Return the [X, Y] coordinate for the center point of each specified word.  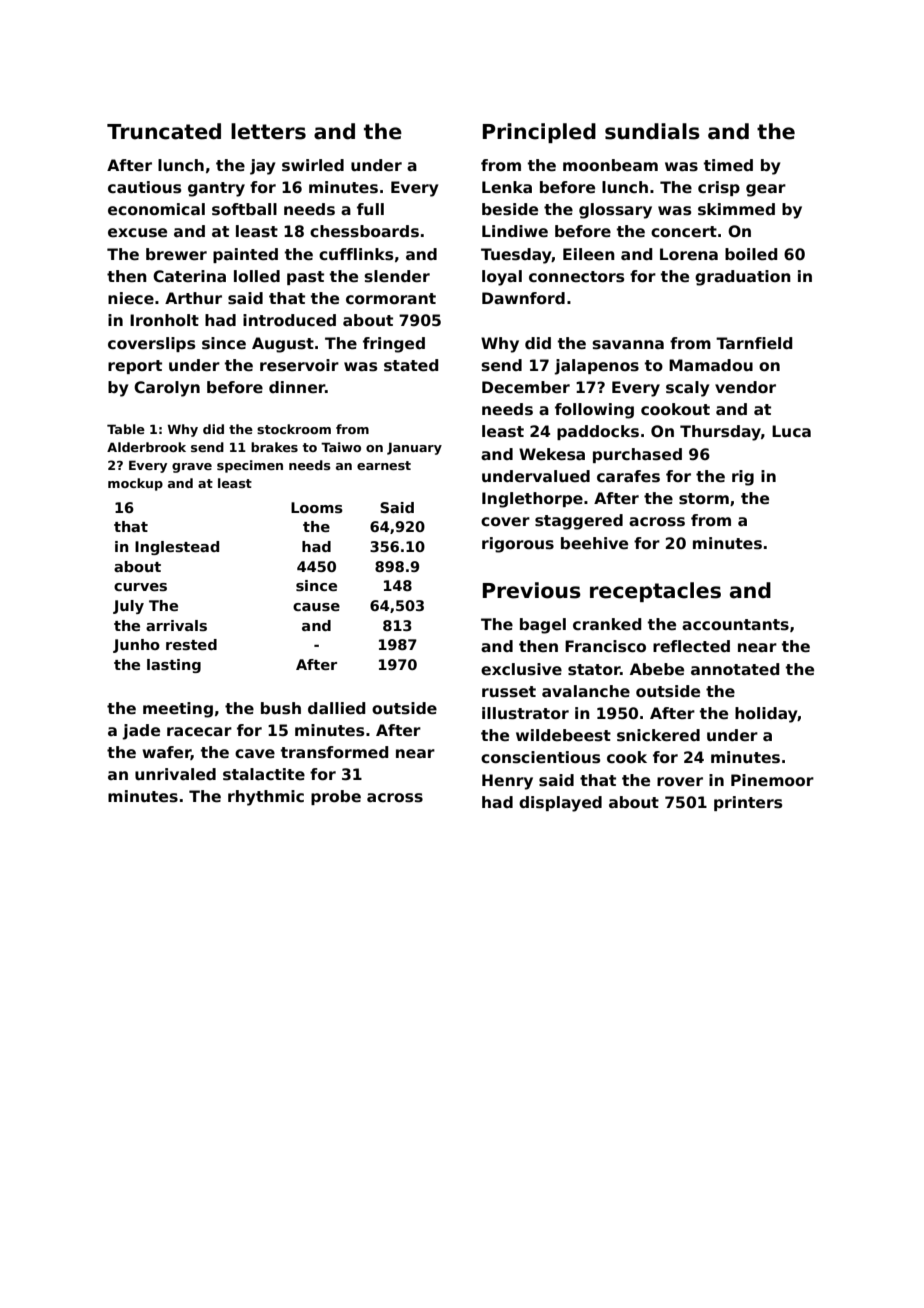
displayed [560, 804]
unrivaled [175, 774]
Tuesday [516, 256]
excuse [137, 233]
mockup [135, 484]
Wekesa [552, 454]
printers [748, 803]
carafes [628, 476]
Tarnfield [754, 343]
